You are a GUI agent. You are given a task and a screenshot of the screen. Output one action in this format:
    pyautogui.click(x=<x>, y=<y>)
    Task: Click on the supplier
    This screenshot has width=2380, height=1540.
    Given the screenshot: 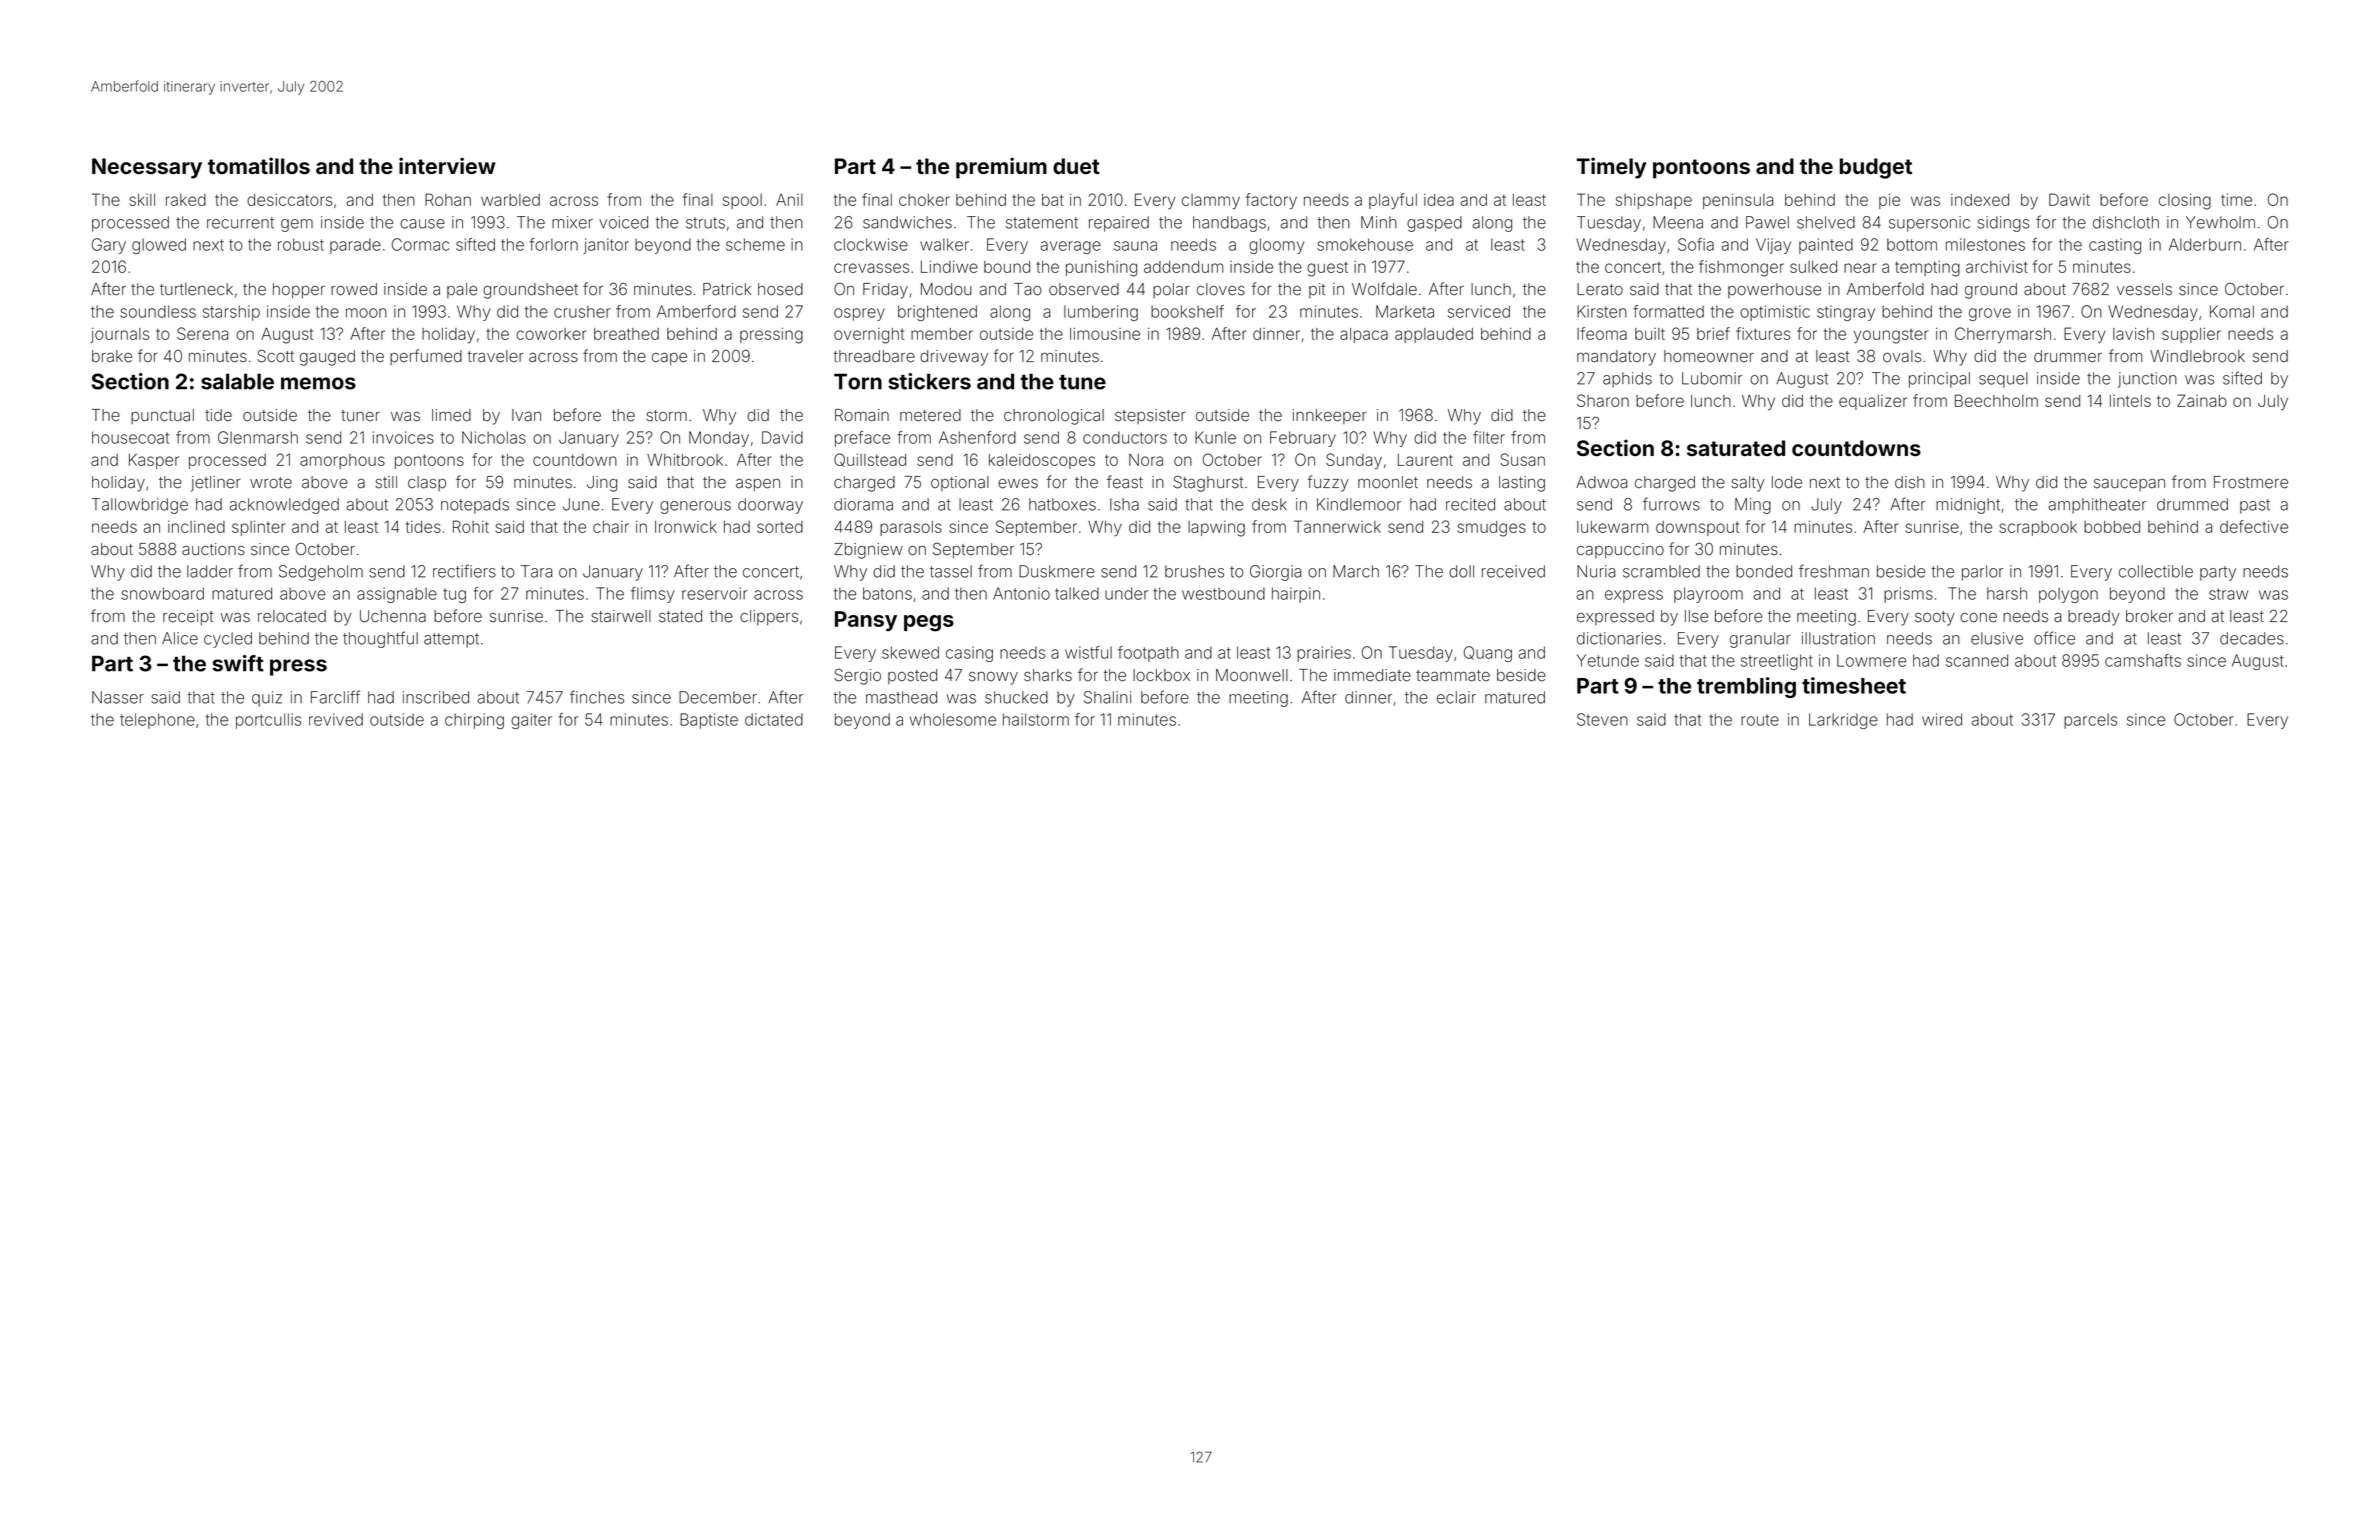 What is the action you would take?
    pyautogui.click(x=2191, y=335)
